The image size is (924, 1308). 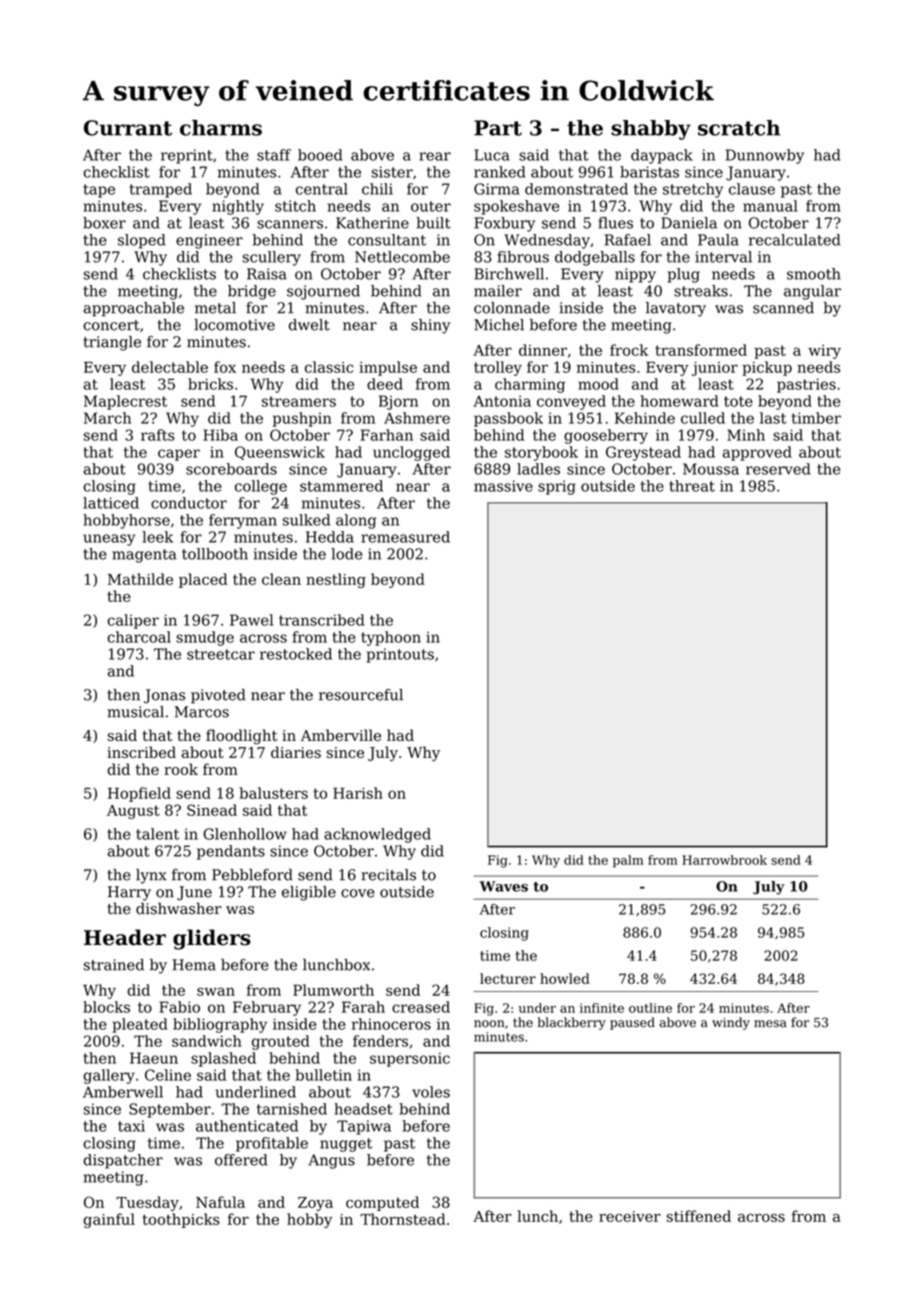 I want to click on voles, so click(x=431, y=1092).
